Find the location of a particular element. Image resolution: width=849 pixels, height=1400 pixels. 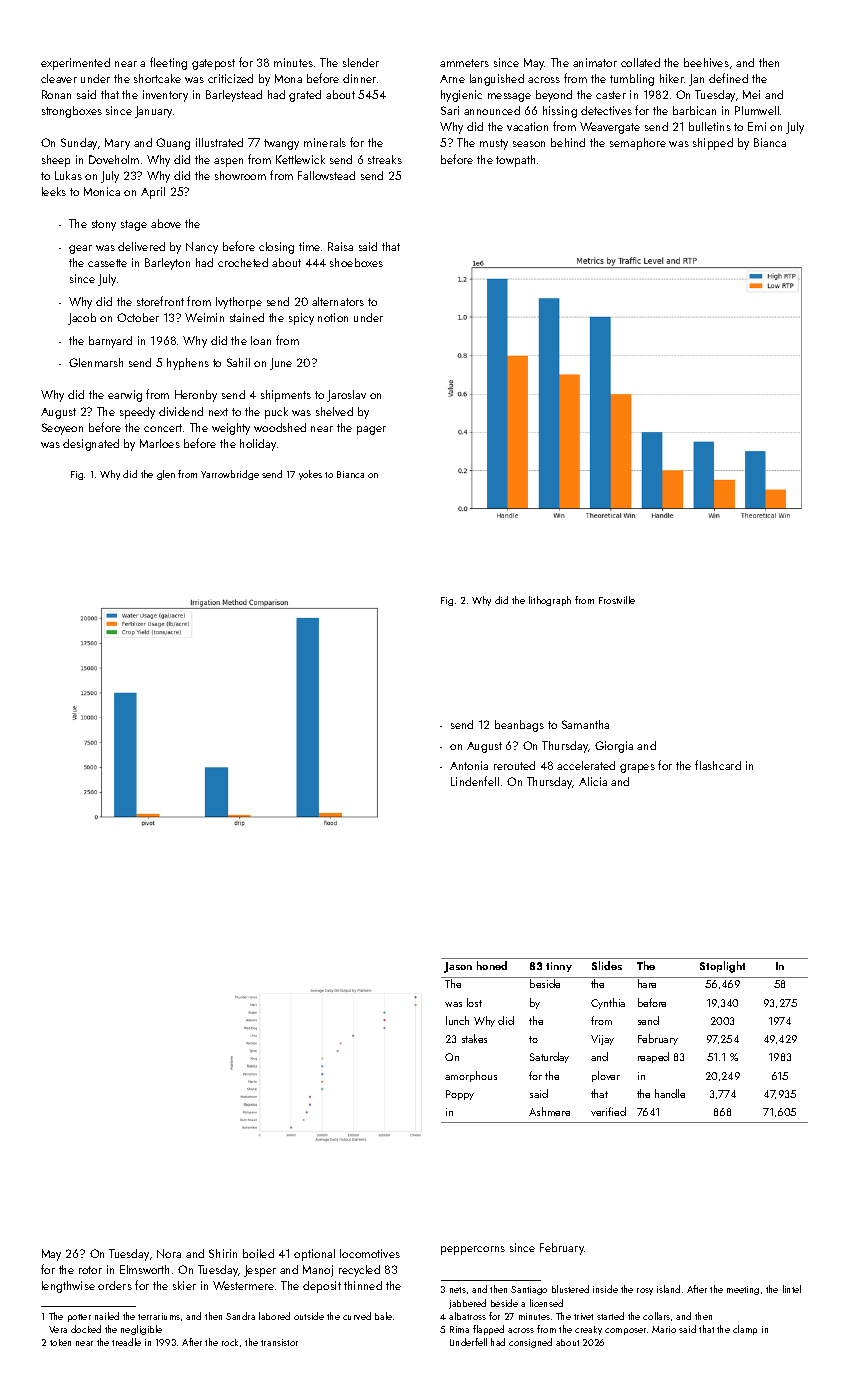

Yarrowbridge is located at coordinates (230, 475).
